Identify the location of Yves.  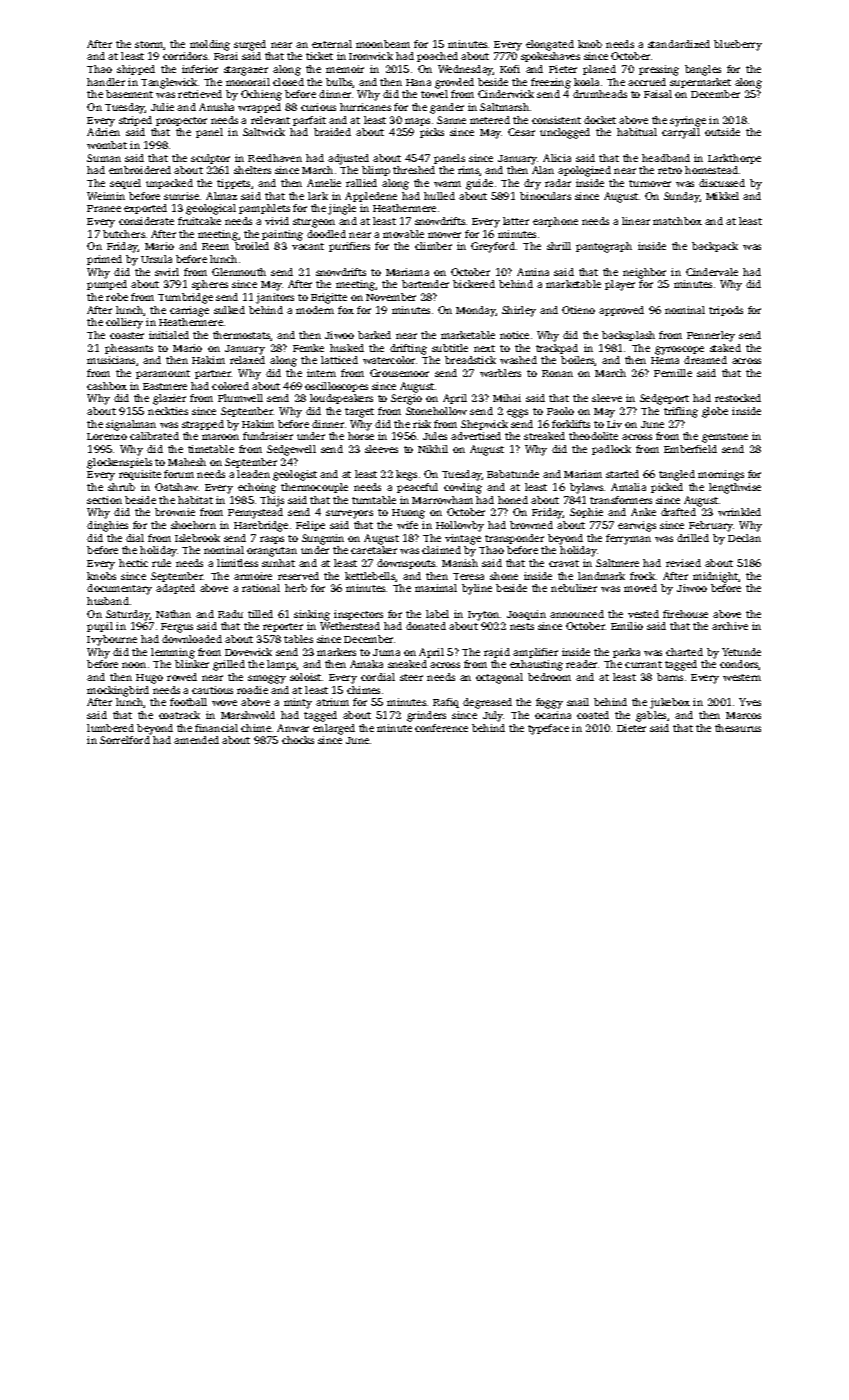
(750, 702).
